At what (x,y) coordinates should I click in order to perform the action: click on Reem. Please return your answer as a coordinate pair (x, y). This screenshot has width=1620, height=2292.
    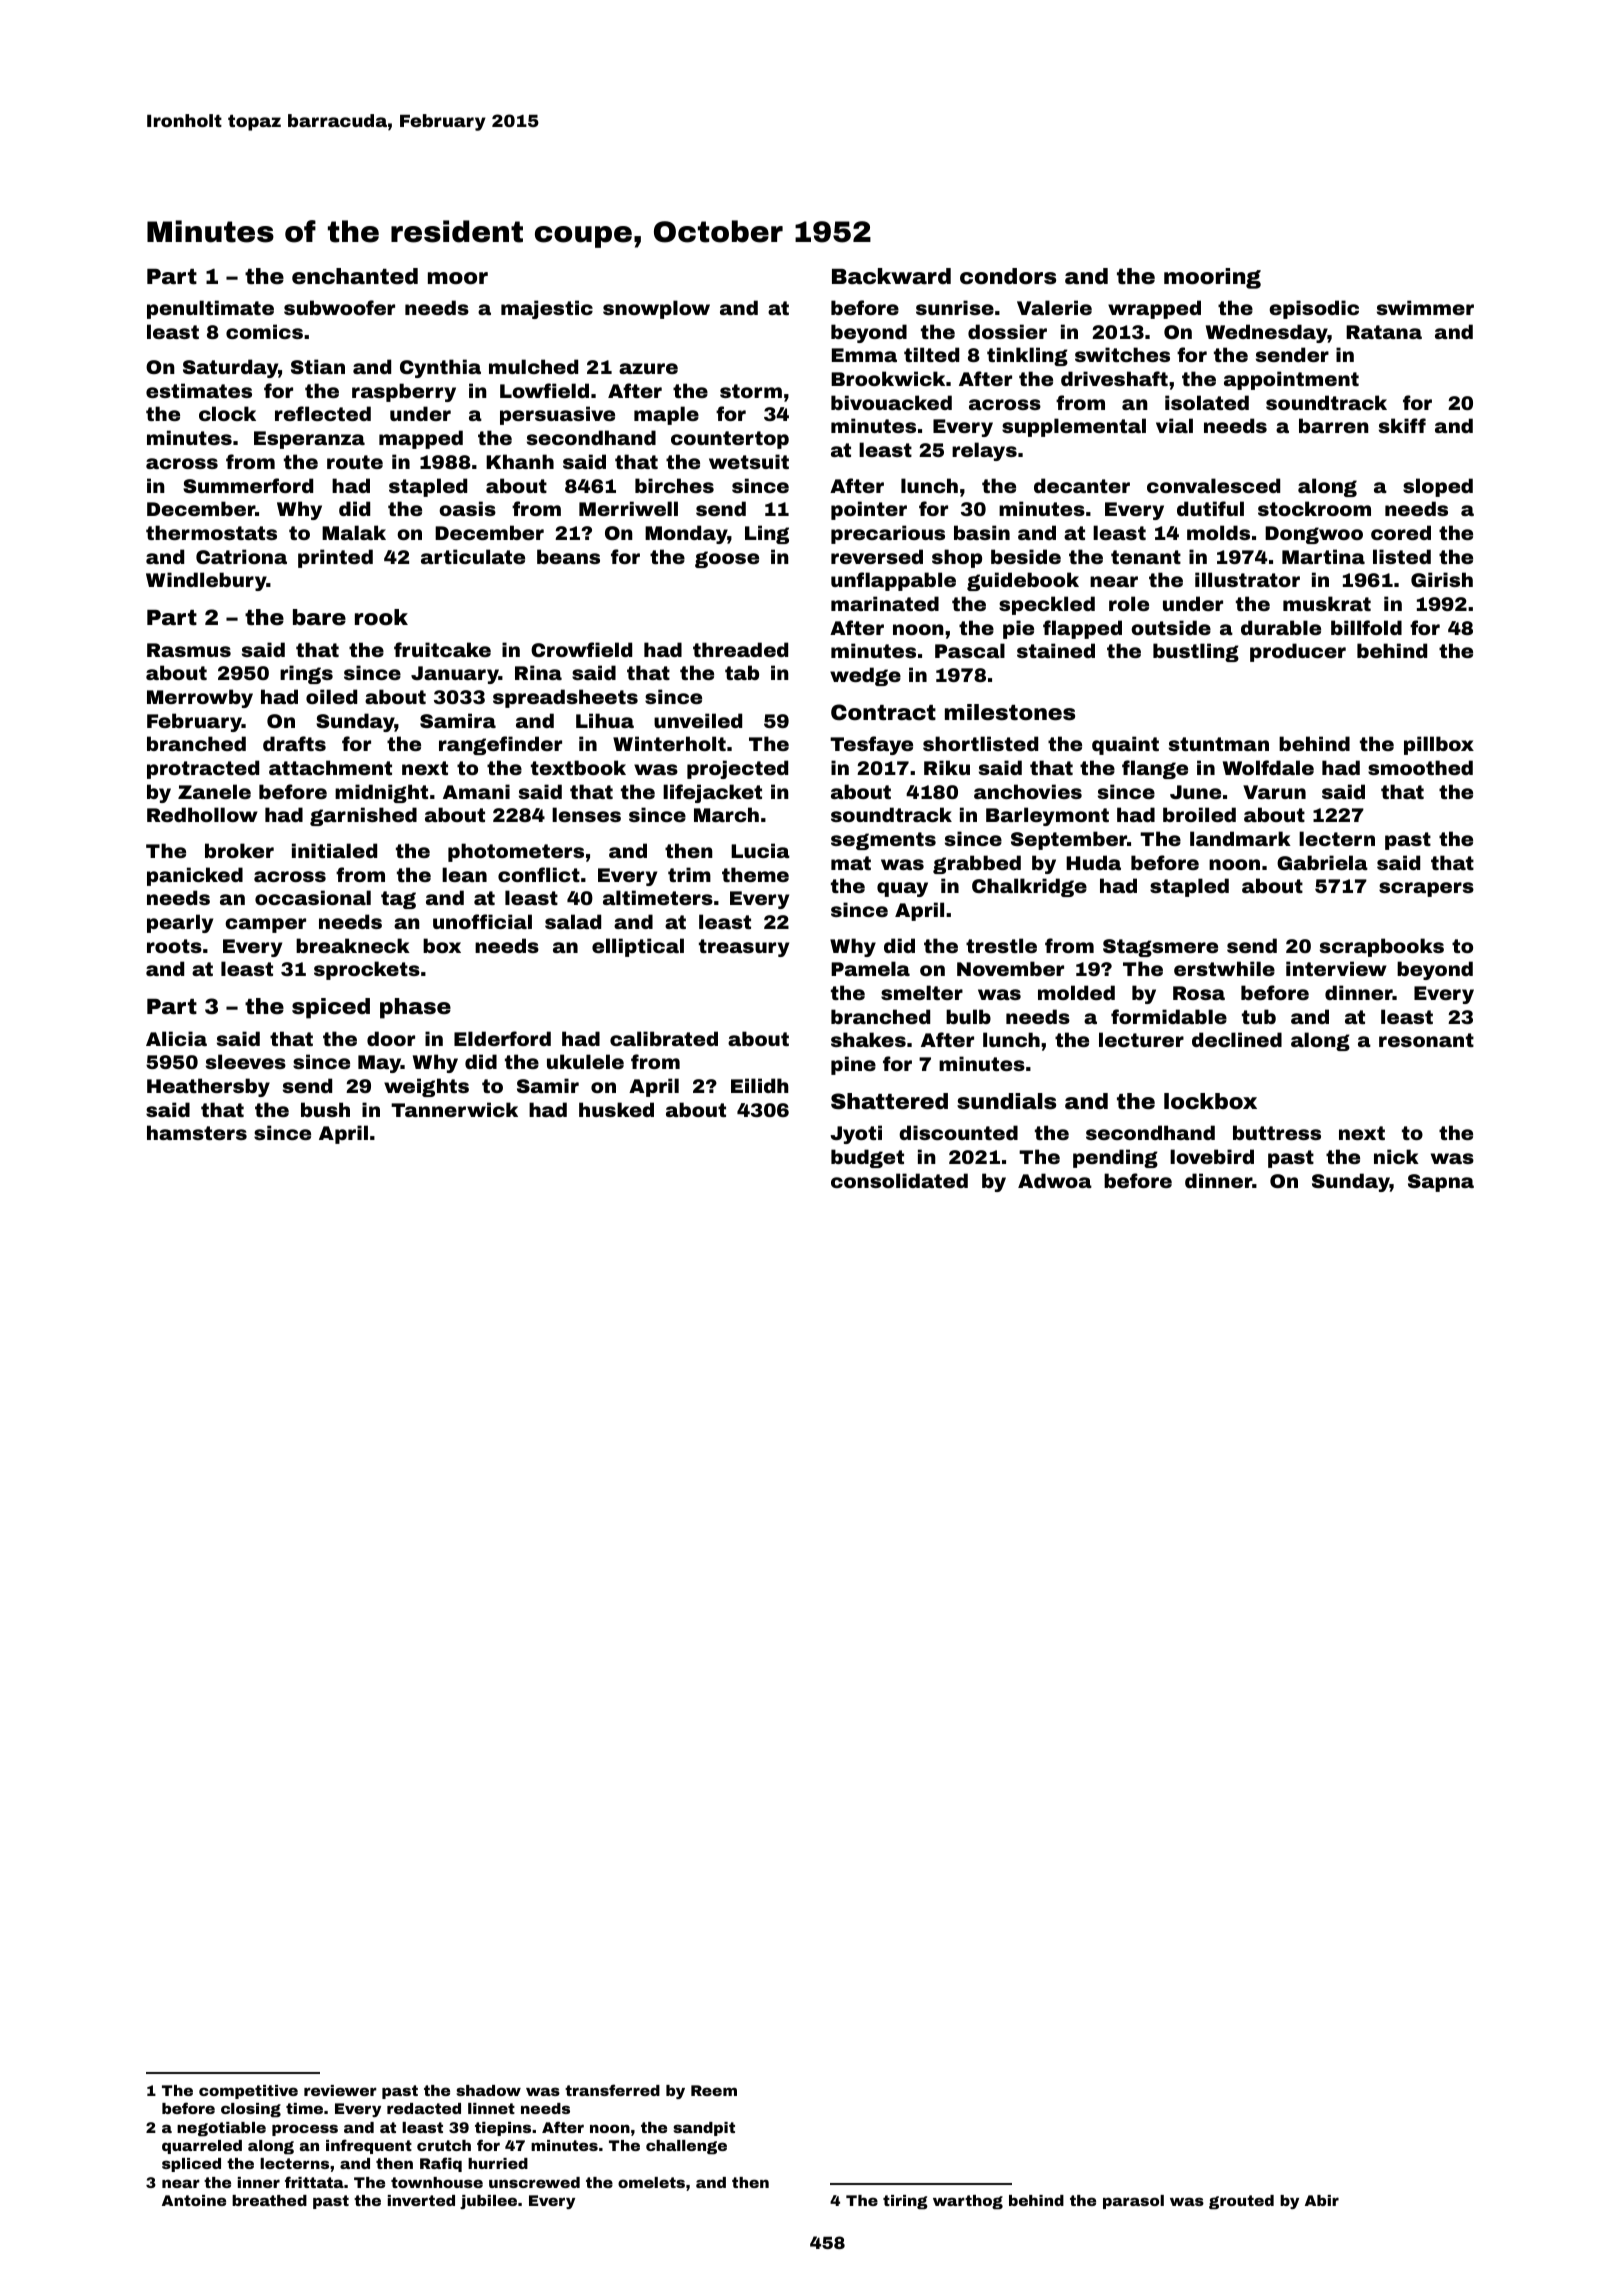
    Looking at the image, I should click on (714, 2090).
